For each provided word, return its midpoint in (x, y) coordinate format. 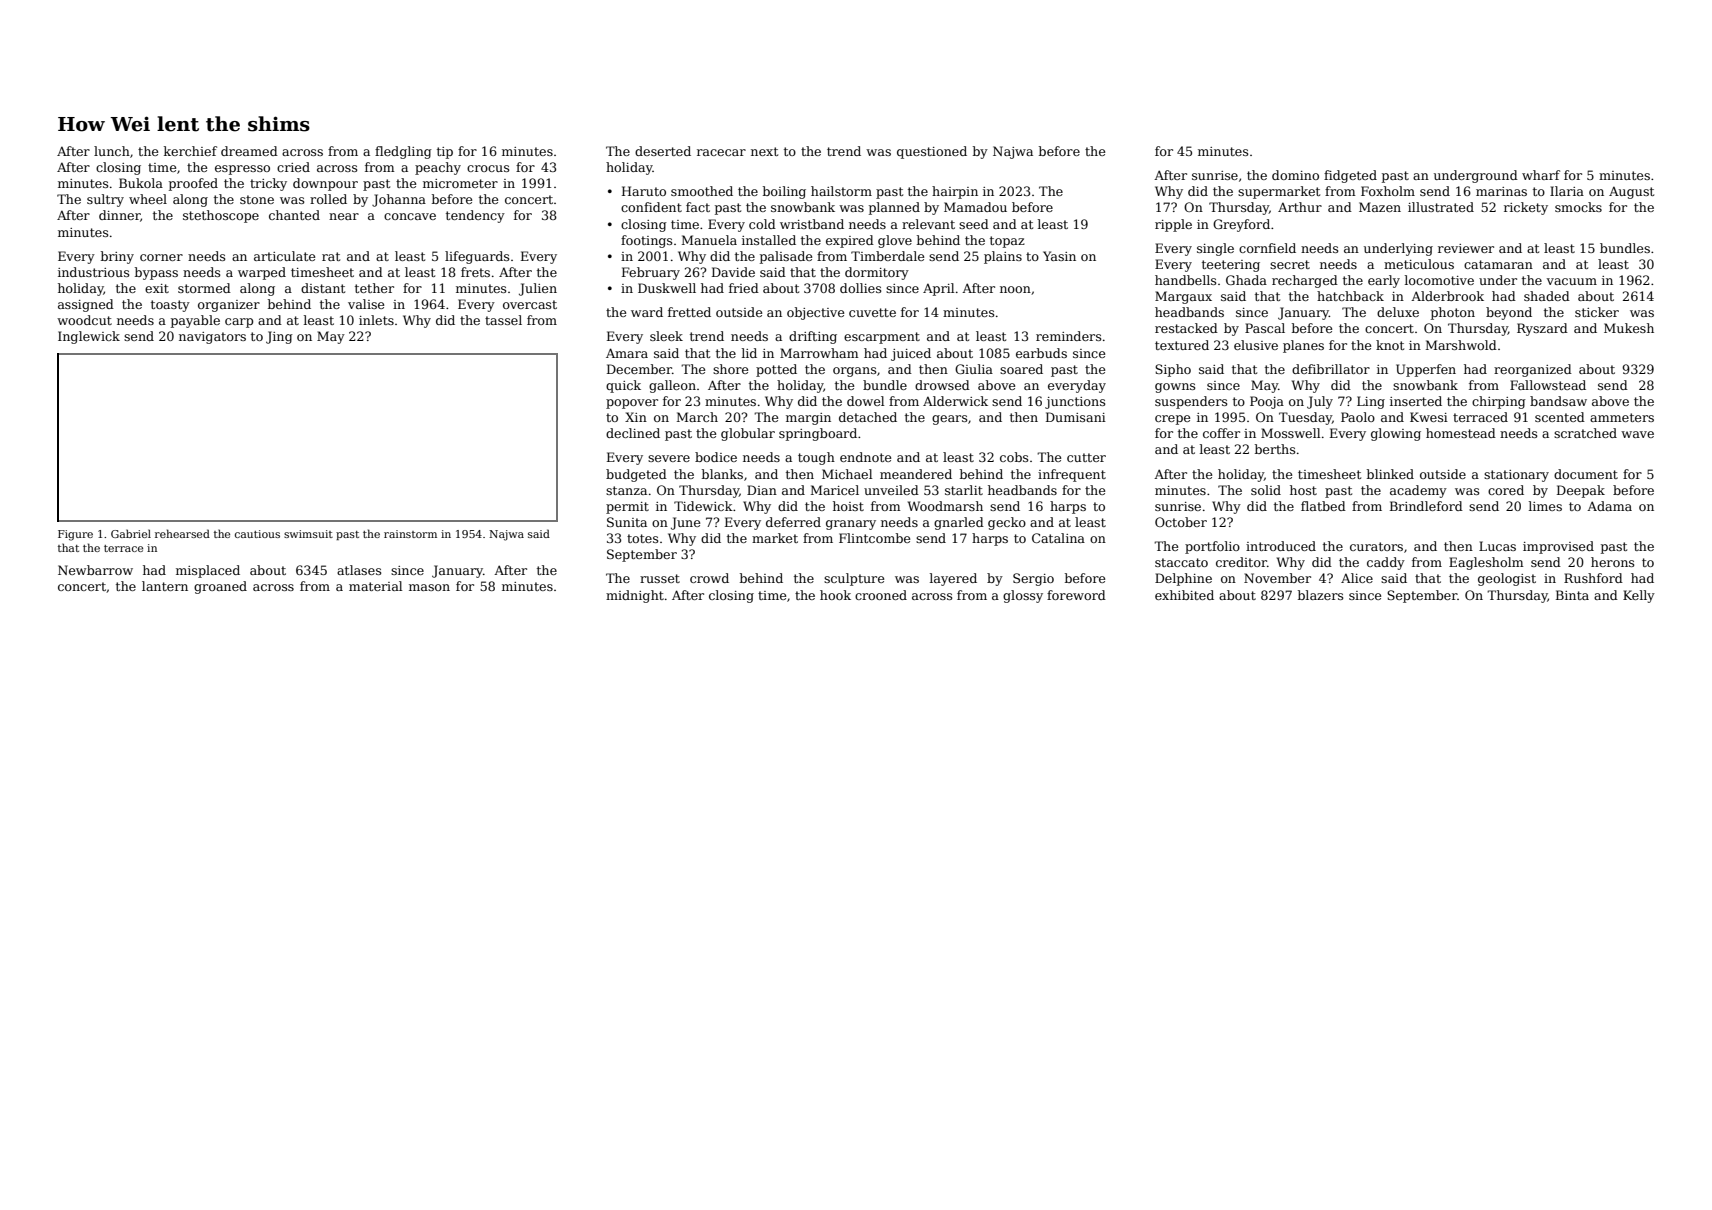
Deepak (1581, 491)
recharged (1305, 281)
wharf (1541, 175)
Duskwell (667, 288)
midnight (635, 596)
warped (262, 273)
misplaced (208, 571)
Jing (279, 337)
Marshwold (1461, 345)
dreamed (249, 151)
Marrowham (819, 353)
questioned (932, 152)
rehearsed (182, 533)
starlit (964, 490)
